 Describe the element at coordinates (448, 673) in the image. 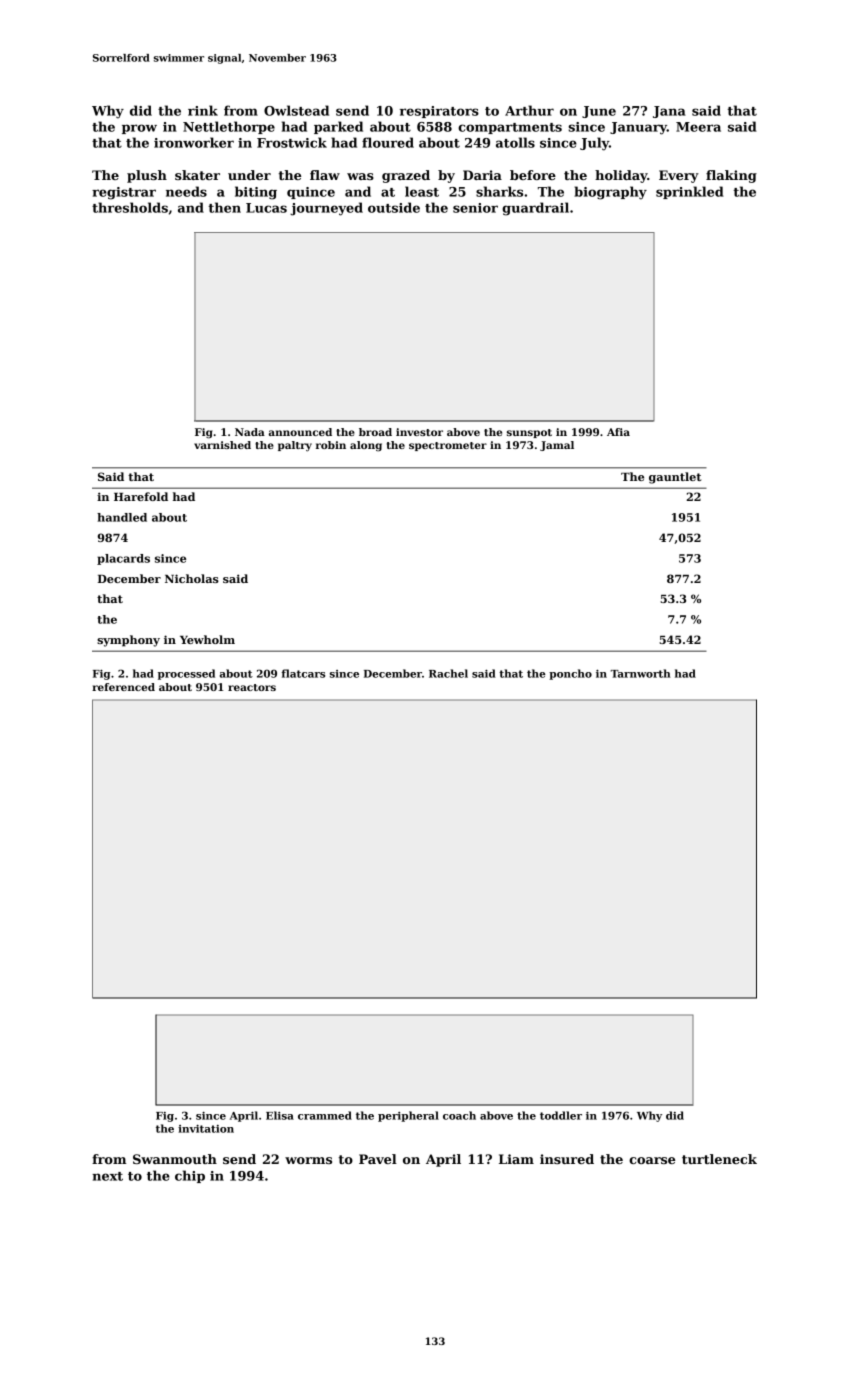

I see `Rachel` at that location.
